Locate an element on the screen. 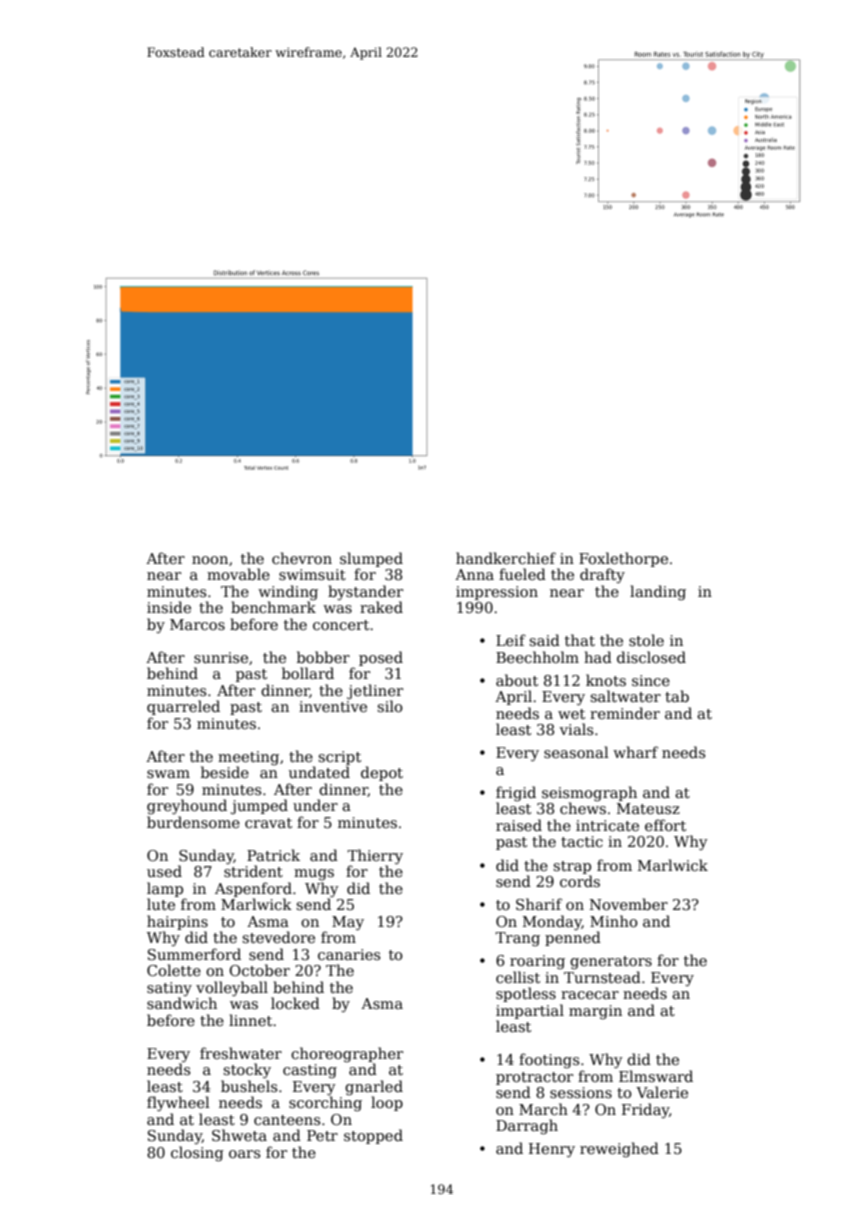 Image resolution: width=859 pixels, height=1220 pixels. Foxlethorpe is located at coordinates (623, 559).
